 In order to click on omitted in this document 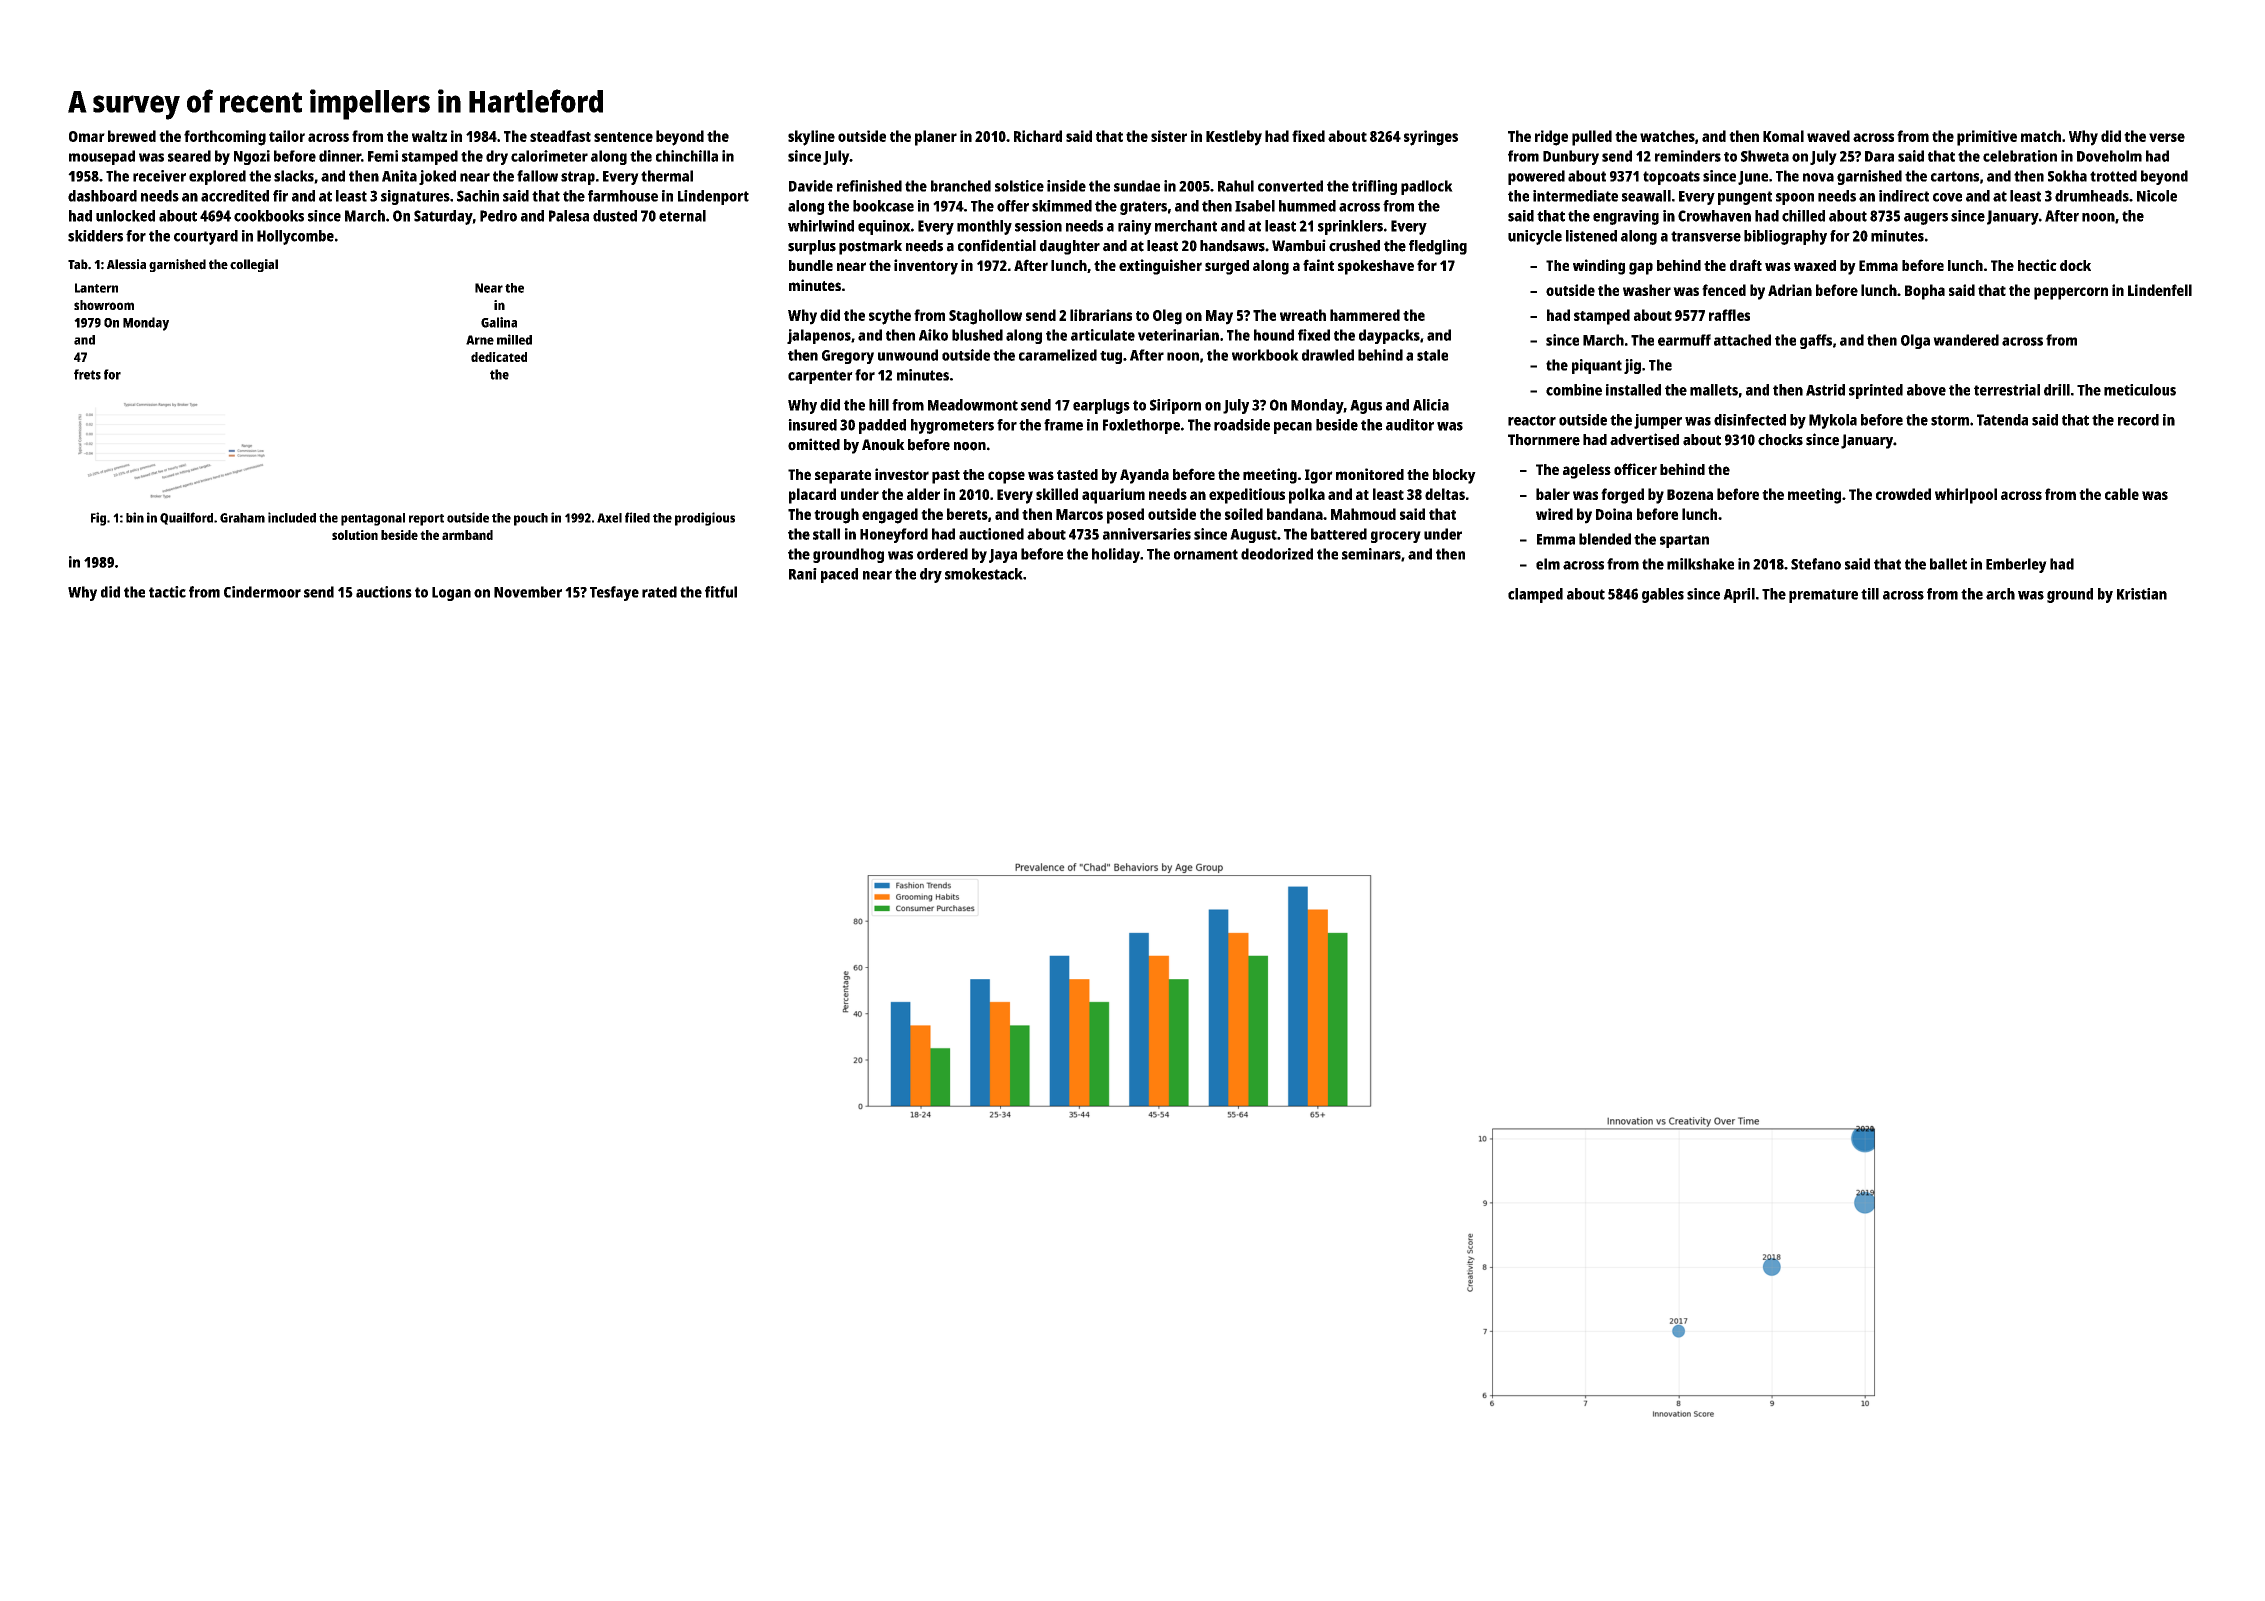, I will do `click(814, 444)`.
